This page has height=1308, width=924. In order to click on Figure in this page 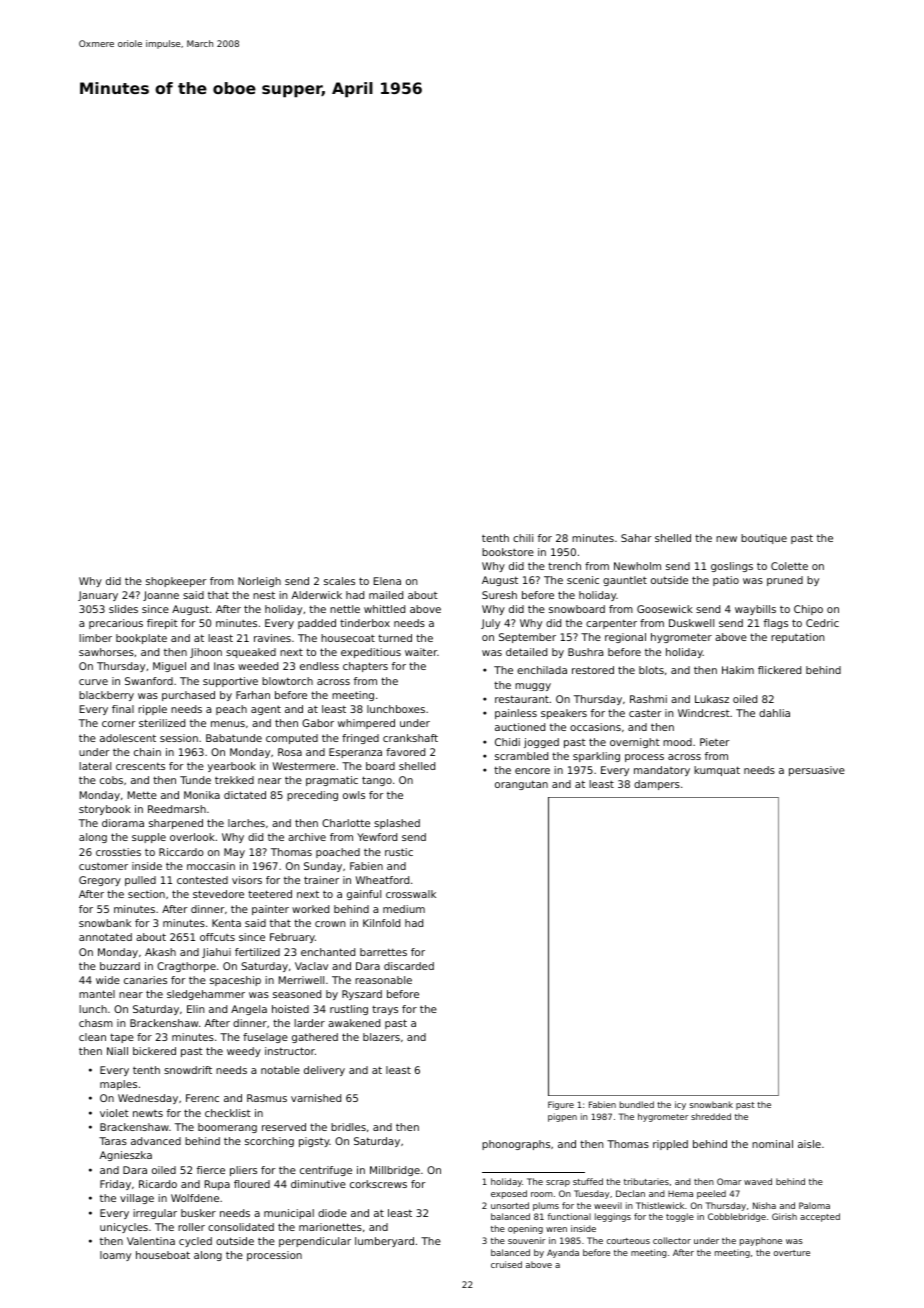, I will do `click(561, 1105)`.
